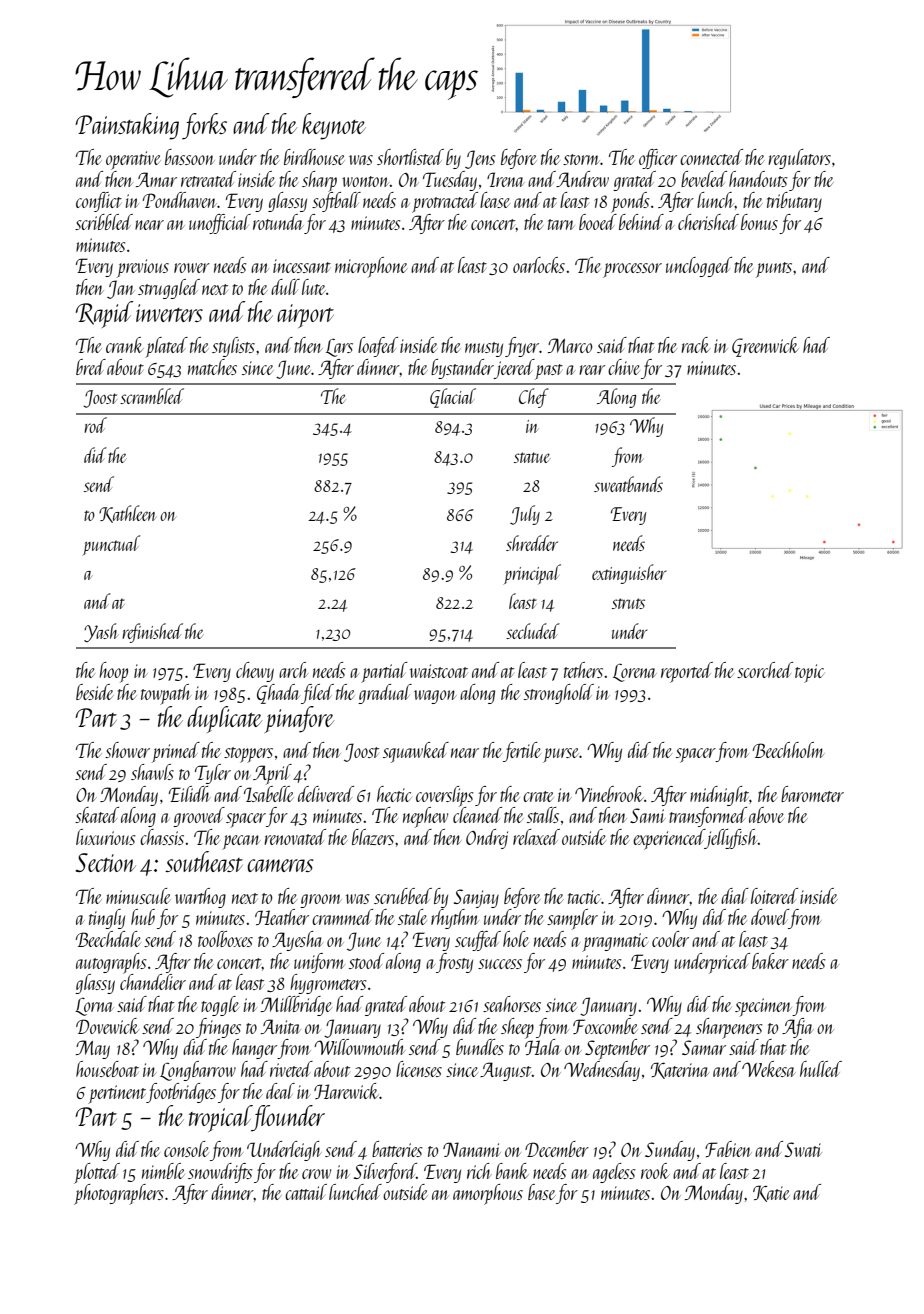 The image size is (924, 1314). Describe the element at coordinates (220, 1118) in the screenshot. I see `tropical` at that location.
